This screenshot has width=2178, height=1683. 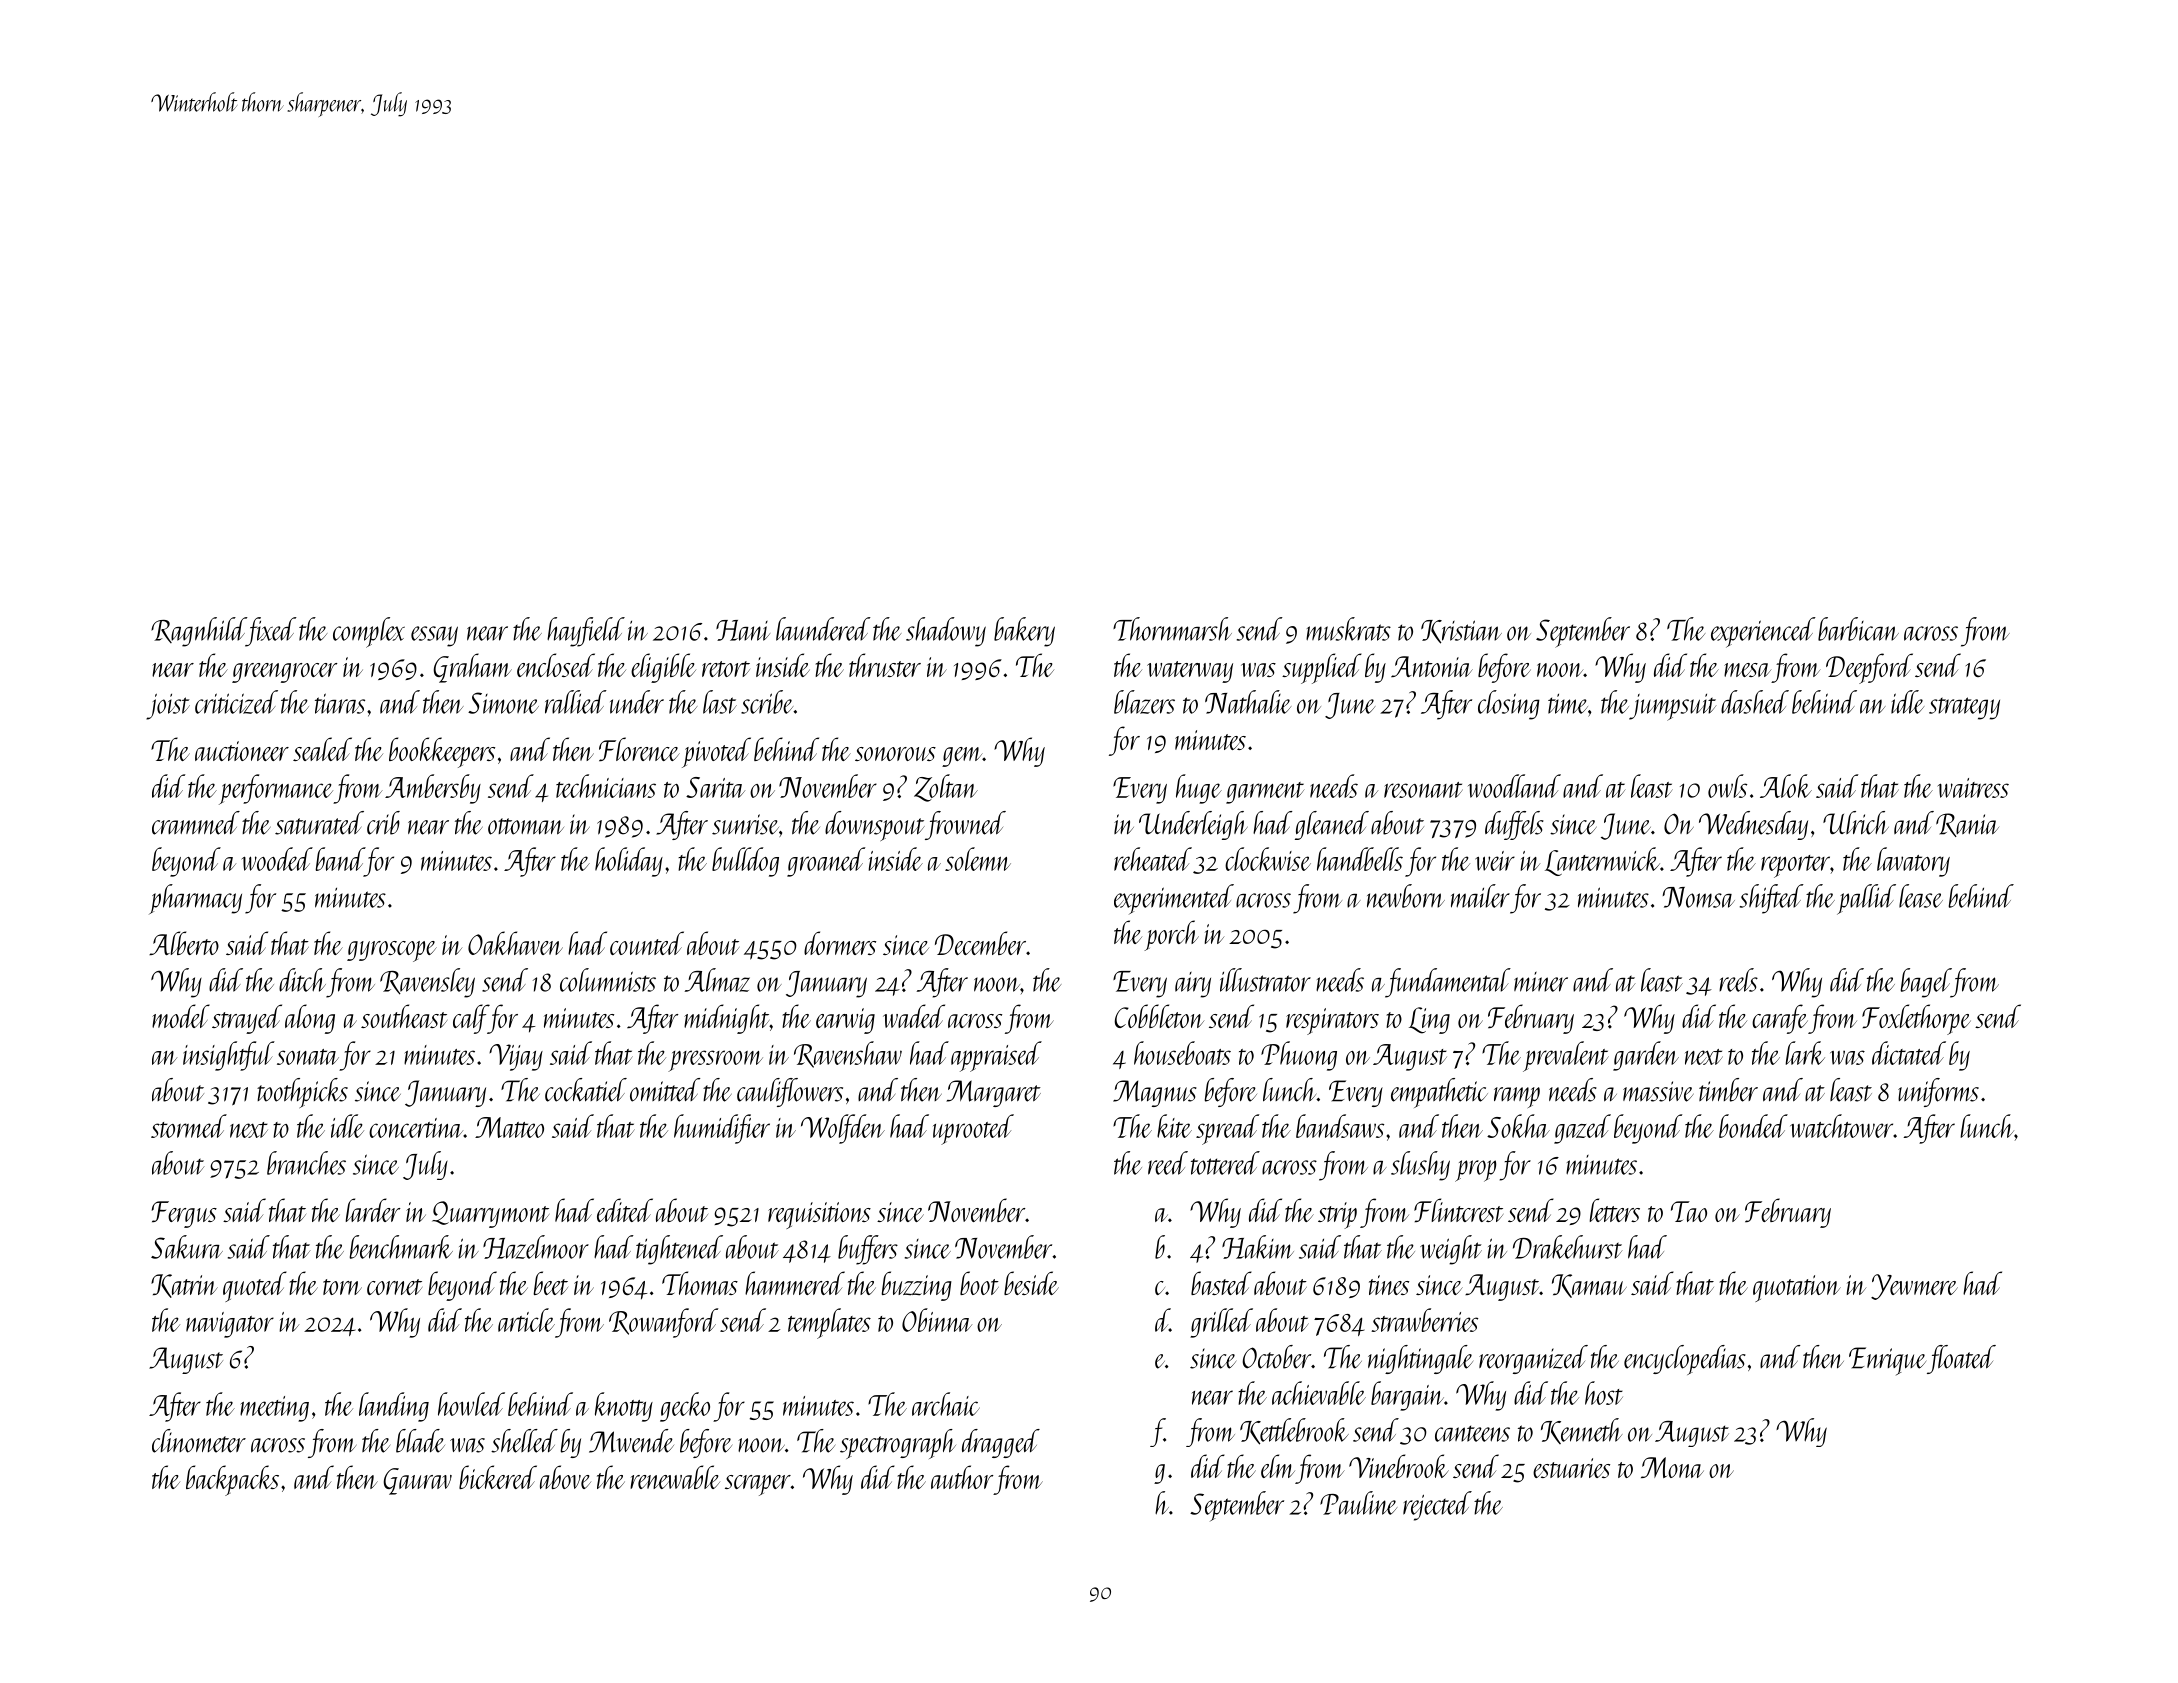 I want to click on complex, so click(x=369, y=632).
